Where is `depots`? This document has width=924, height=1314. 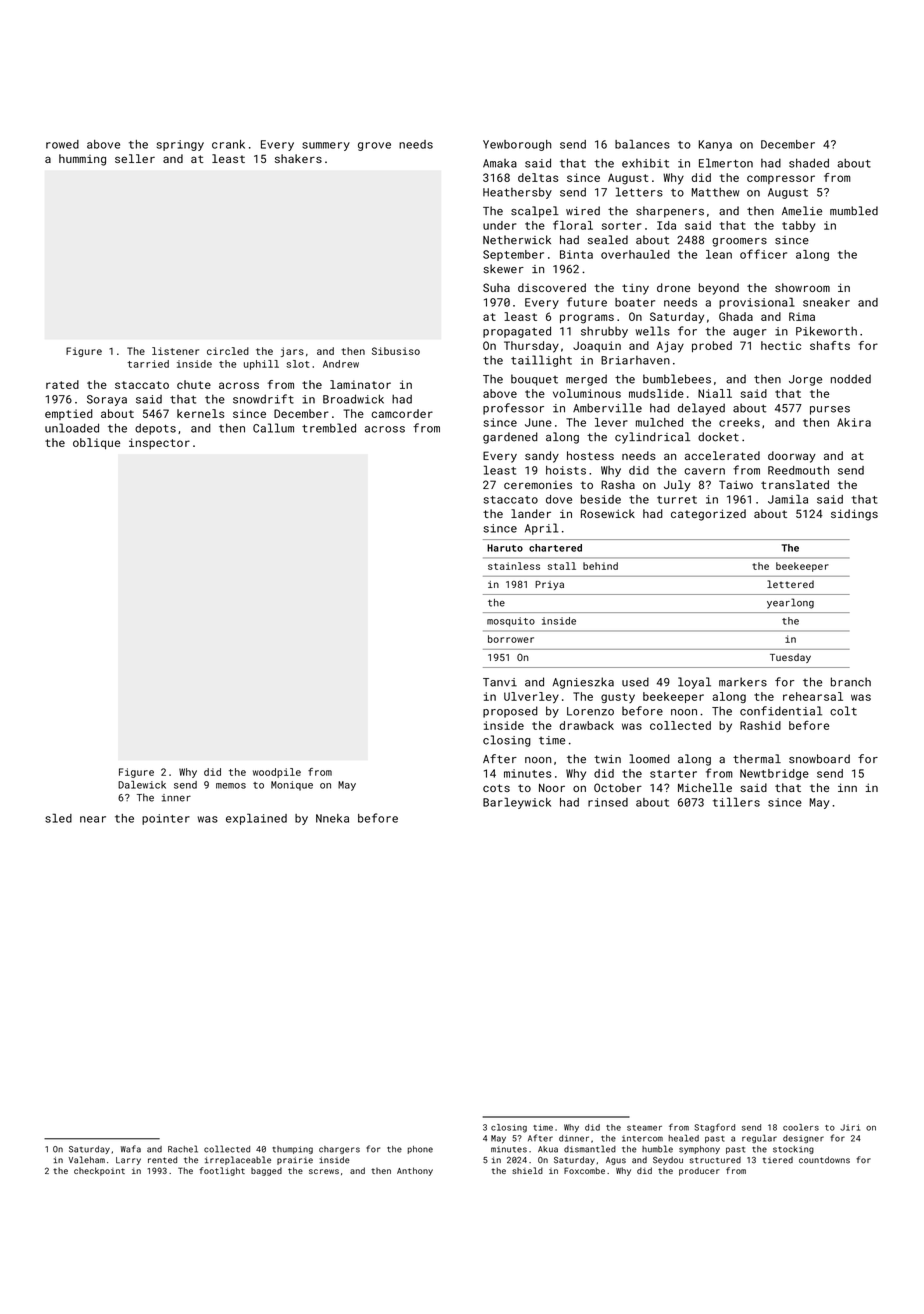 depots is located at coordinates (155, 429).
